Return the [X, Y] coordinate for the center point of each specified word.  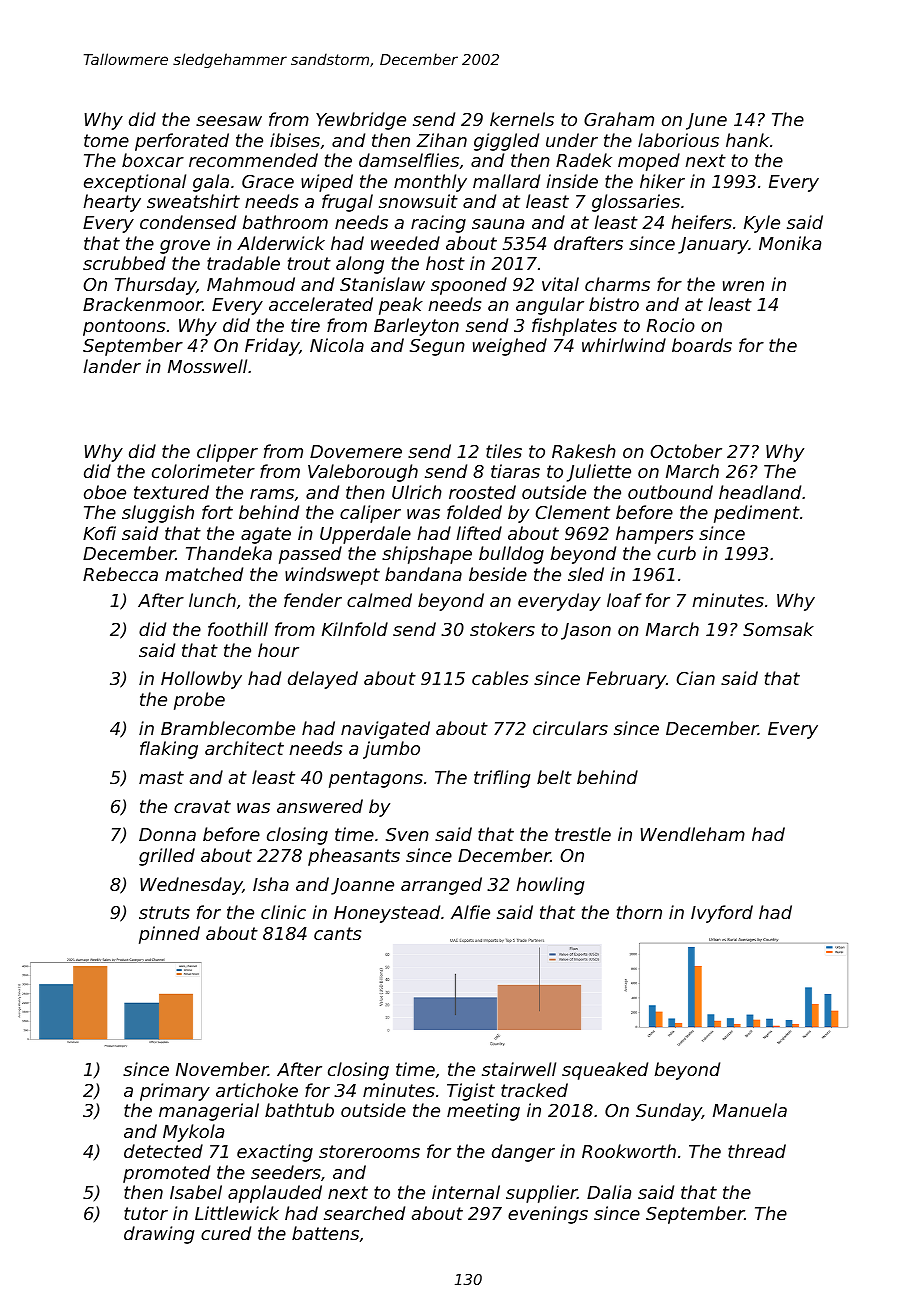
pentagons [376, 779]
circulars [570, 728]
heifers [701, 222]
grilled [167, 857]
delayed [323, 680]
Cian [696, 678]
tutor [146, 1213]
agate [266, 535]
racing [438, 224]
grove [185, 247]
